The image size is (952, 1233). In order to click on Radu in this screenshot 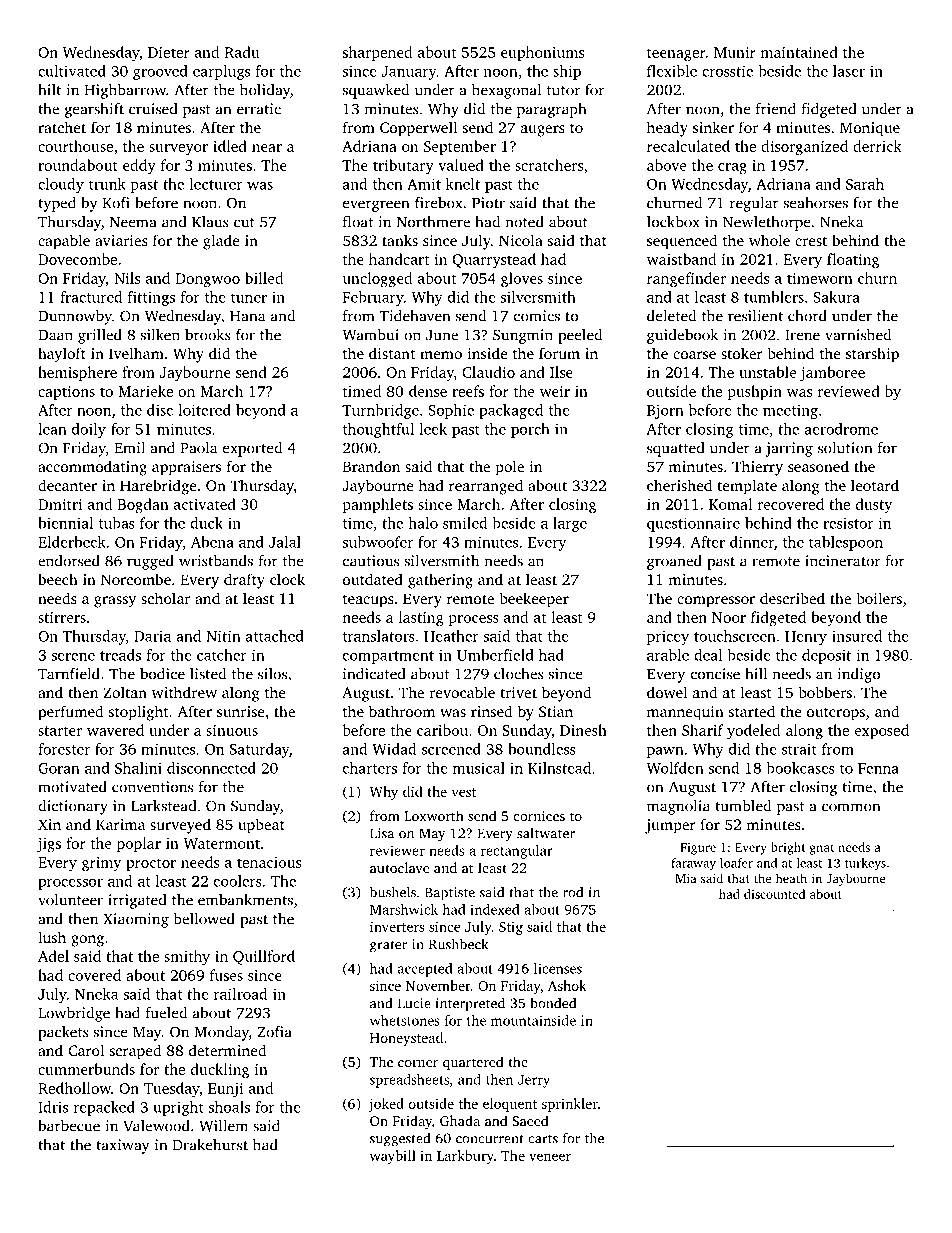, I will do `click(242, 52)`.
